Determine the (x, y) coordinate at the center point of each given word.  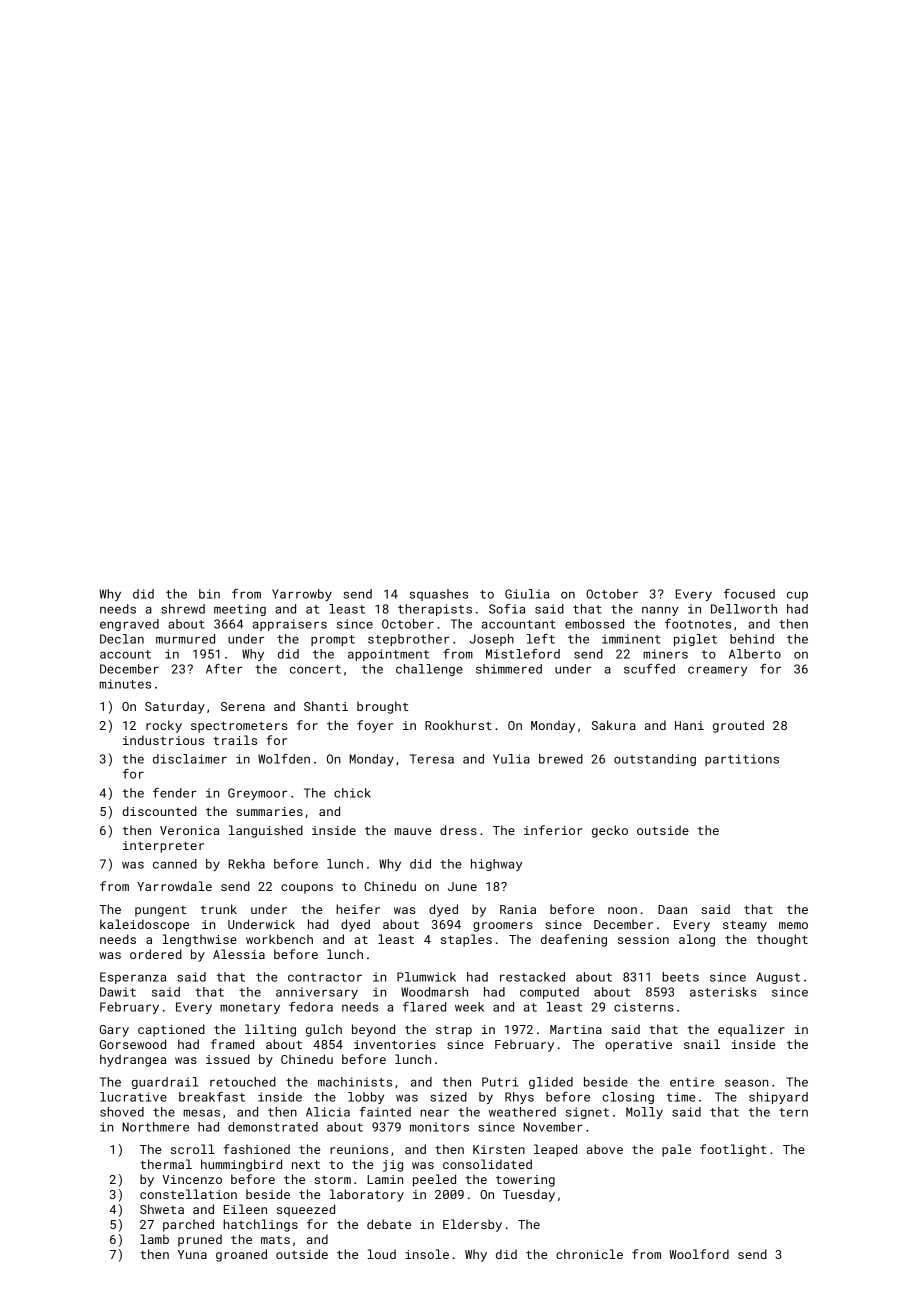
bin (209, 594)
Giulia (527, 594)
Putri (500, 1082)
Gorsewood (133, 1044)
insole (427, 1254)
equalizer (751, 1030)
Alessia (239, 954)
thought (782, 940)
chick (352, 793)
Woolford (699, 1254)
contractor (325, 977)
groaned (241, 1255)
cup (797, 596)
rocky (164, 726)
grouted (738, 726)
